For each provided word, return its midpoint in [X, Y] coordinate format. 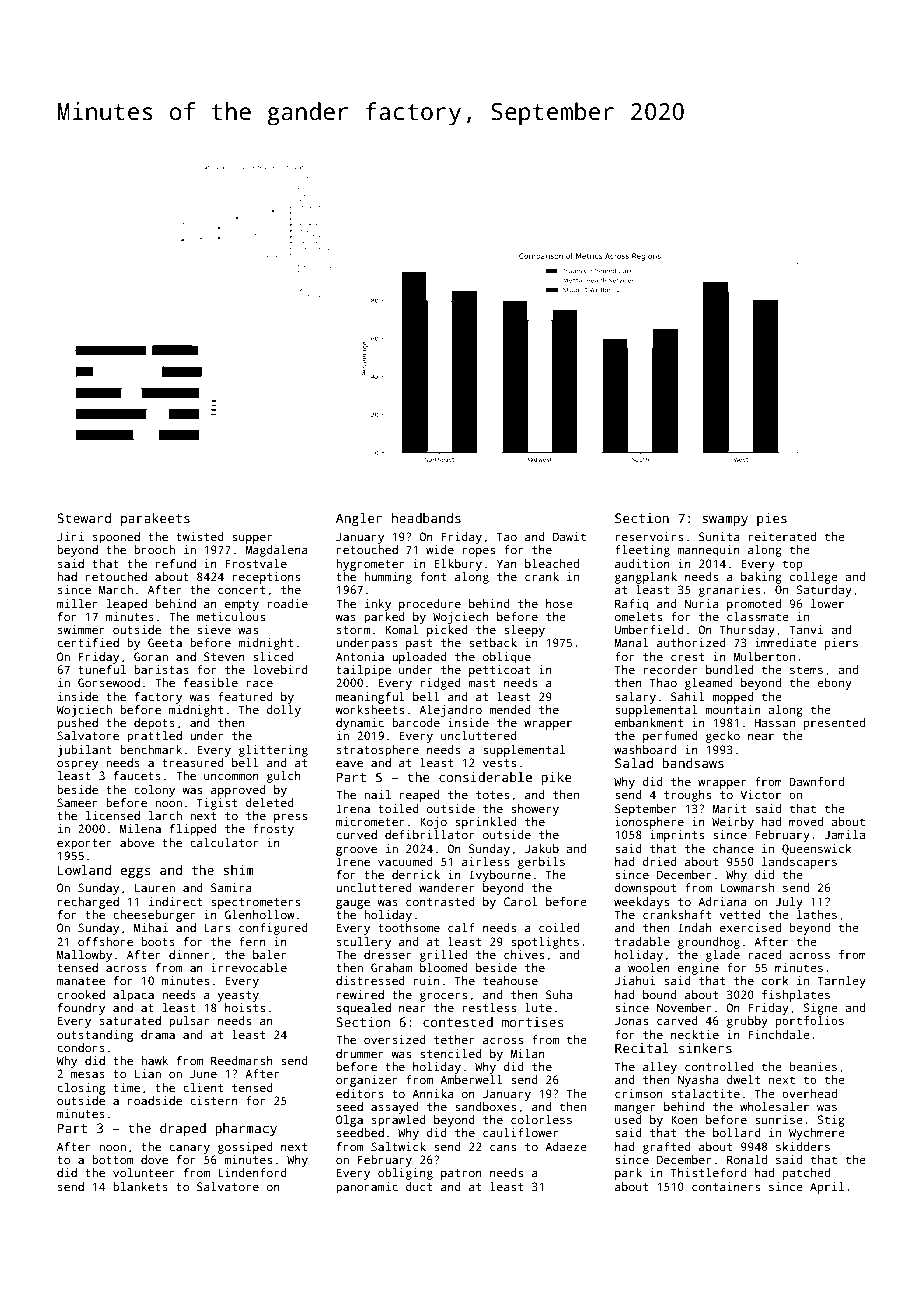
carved [677, 1020]
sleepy [524, 631]
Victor [760, 794]
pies [772, 519]
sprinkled [486, 823]
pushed [77, 724]
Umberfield [649, 629]
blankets [140, 1186]
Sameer [77, 802]
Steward [84, 518]
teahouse [510, 980]
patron [461, 1174]
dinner [189, 954]
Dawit [569, 536]
